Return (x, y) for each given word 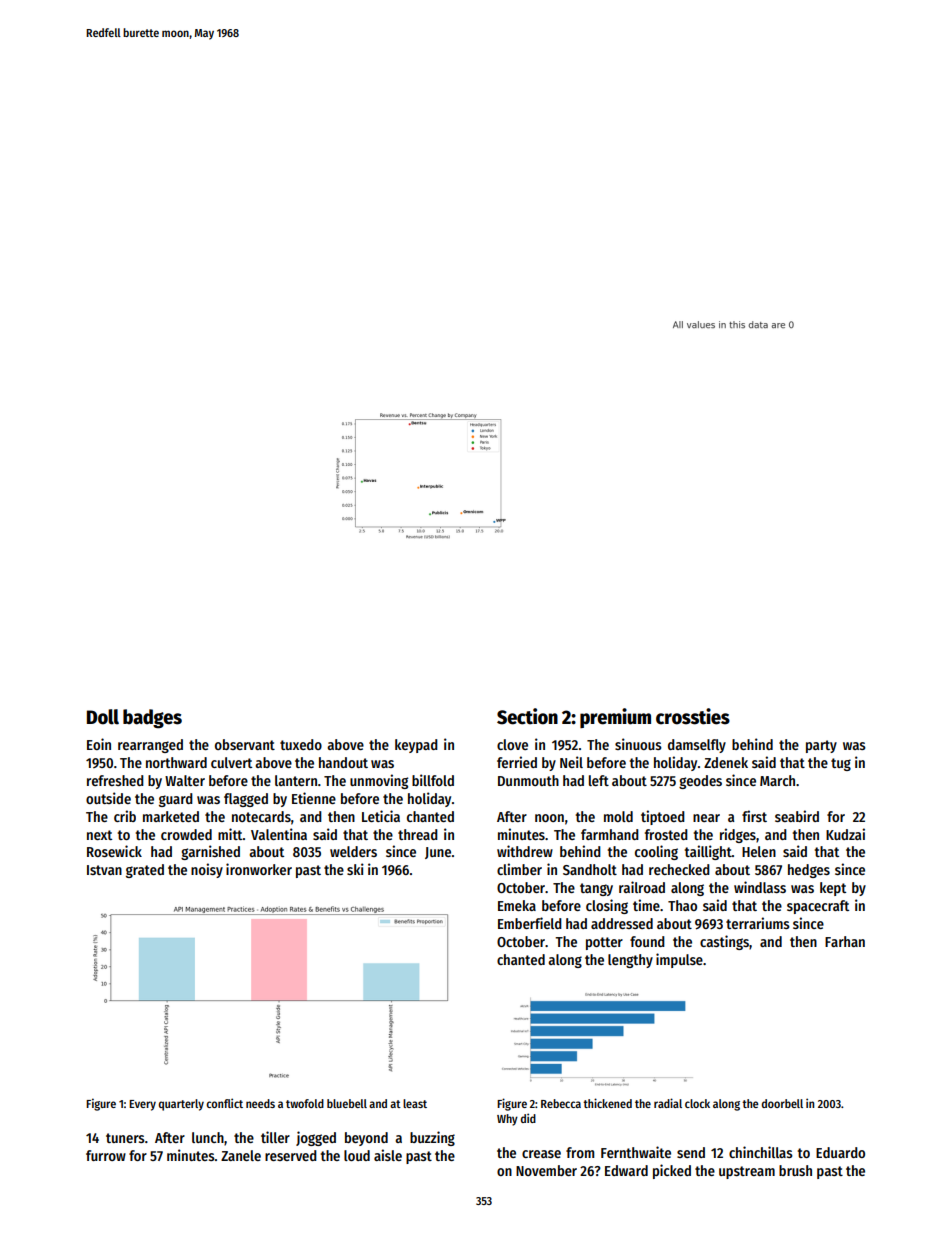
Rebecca (561, 1103)
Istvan (104, 870)
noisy (207, 870)
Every (142, 1105)
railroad (642, 887)
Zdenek (726, 762)
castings (724, 942)
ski (355, 869)
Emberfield (530, 923)
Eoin (99, 744)
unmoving (379, 781)
